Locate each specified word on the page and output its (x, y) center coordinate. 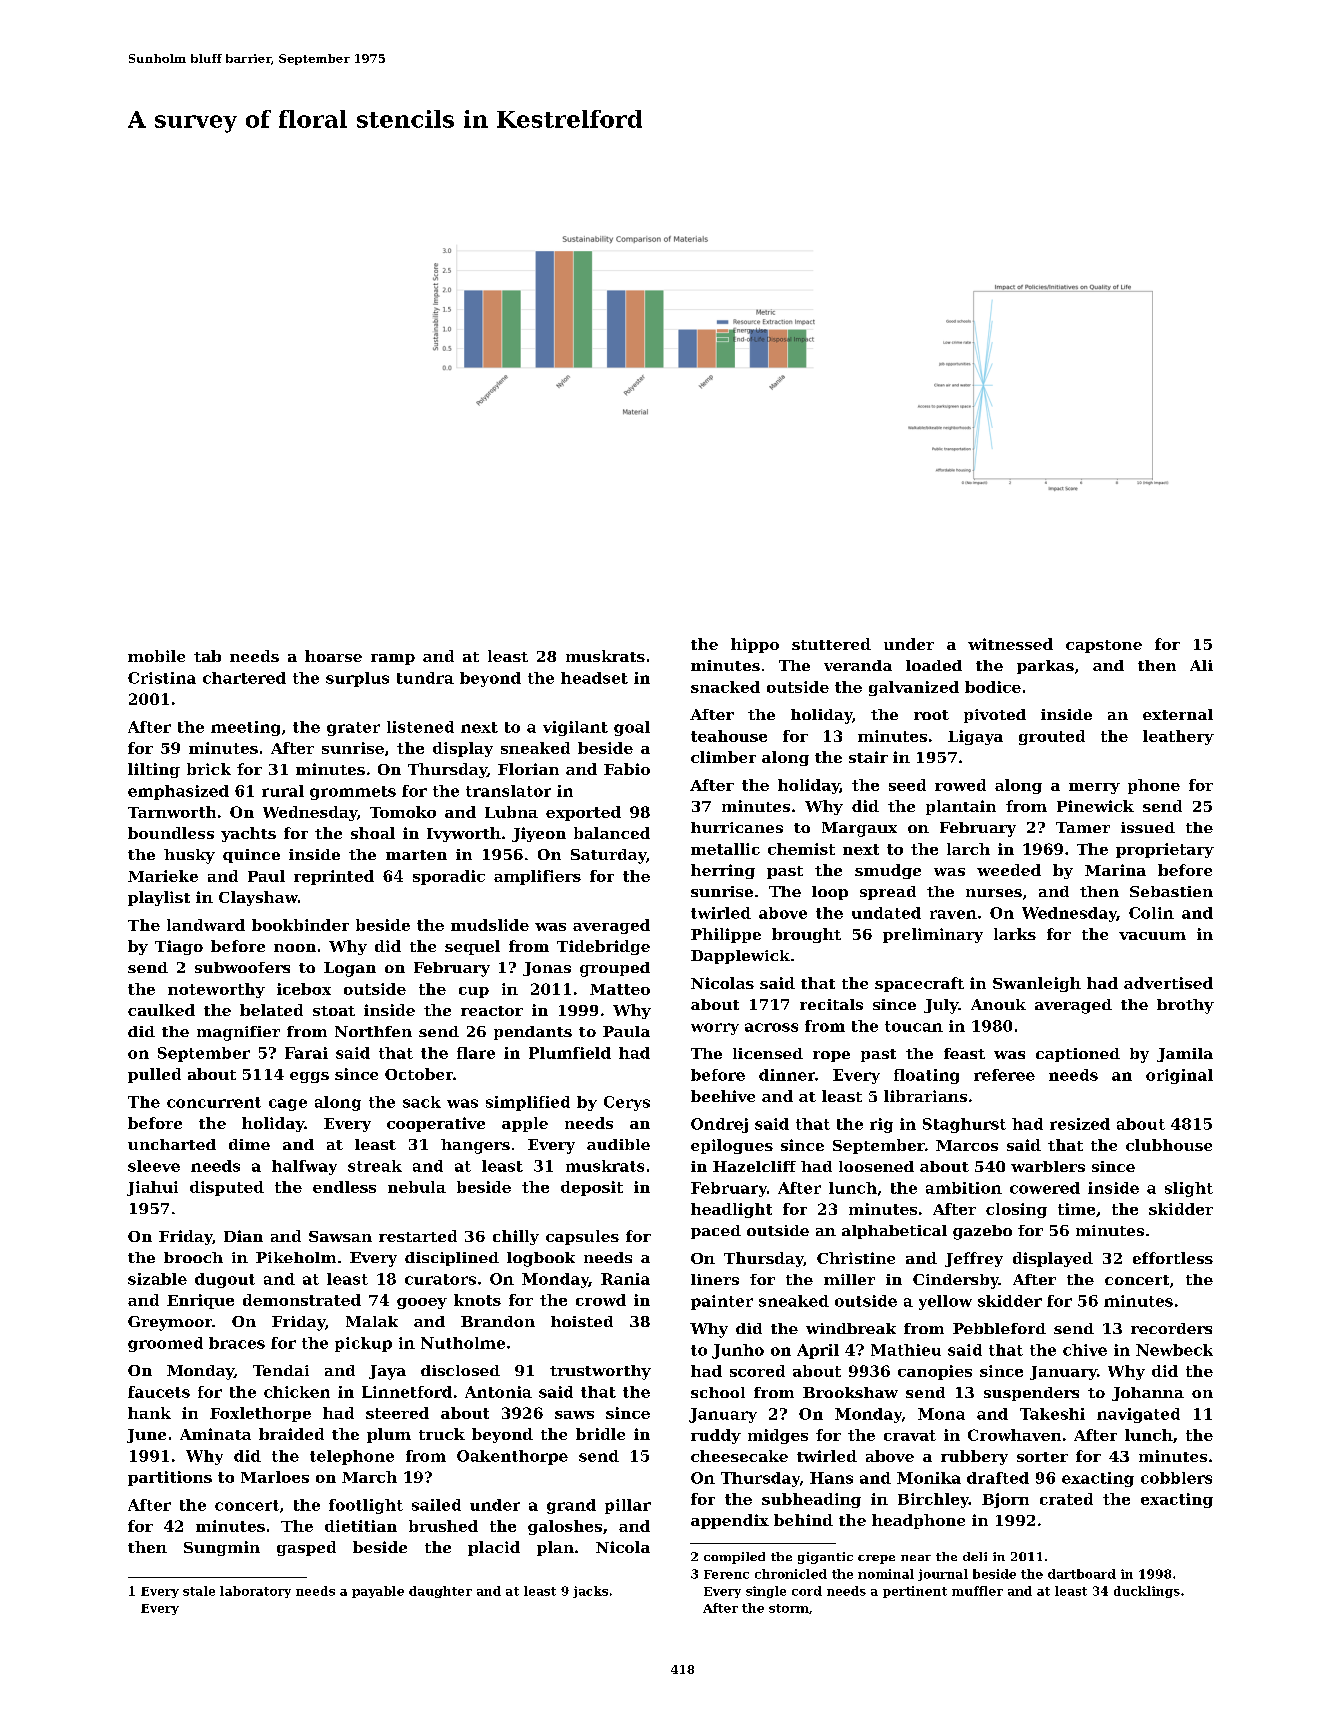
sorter (1042, 1457)
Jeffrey (974, 1259)
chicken (297, 1392)
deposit (592, 1188)
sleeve (154, 1166)
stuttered (831, 644)
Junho (738, 1351)
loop (830, 893)
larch (968, 849)
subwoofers (242, 967)
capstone (1104, 646)
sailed (436, 1505)
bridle (600, 1434)
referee (1004, 1075)
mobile (156, 656)
